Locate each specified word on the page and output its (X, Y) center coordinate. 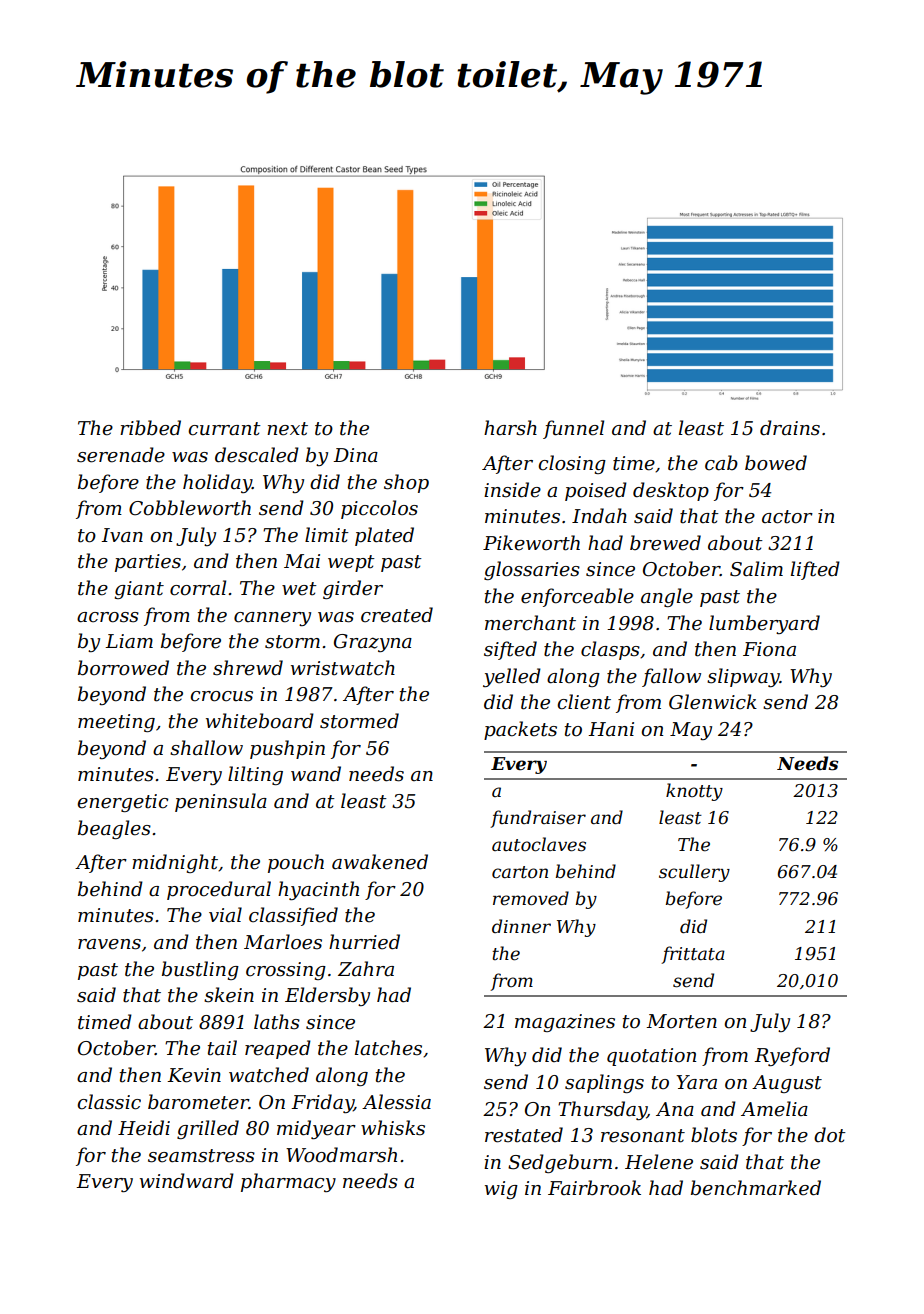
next (287, 429)
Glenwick (713, 702)
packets (520, 730)
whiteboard (260, 721)
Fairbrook (594, 1188)
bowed (776, 463)
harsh (510, 428)
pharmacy (288, 1182)
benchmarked (756, 1188)
